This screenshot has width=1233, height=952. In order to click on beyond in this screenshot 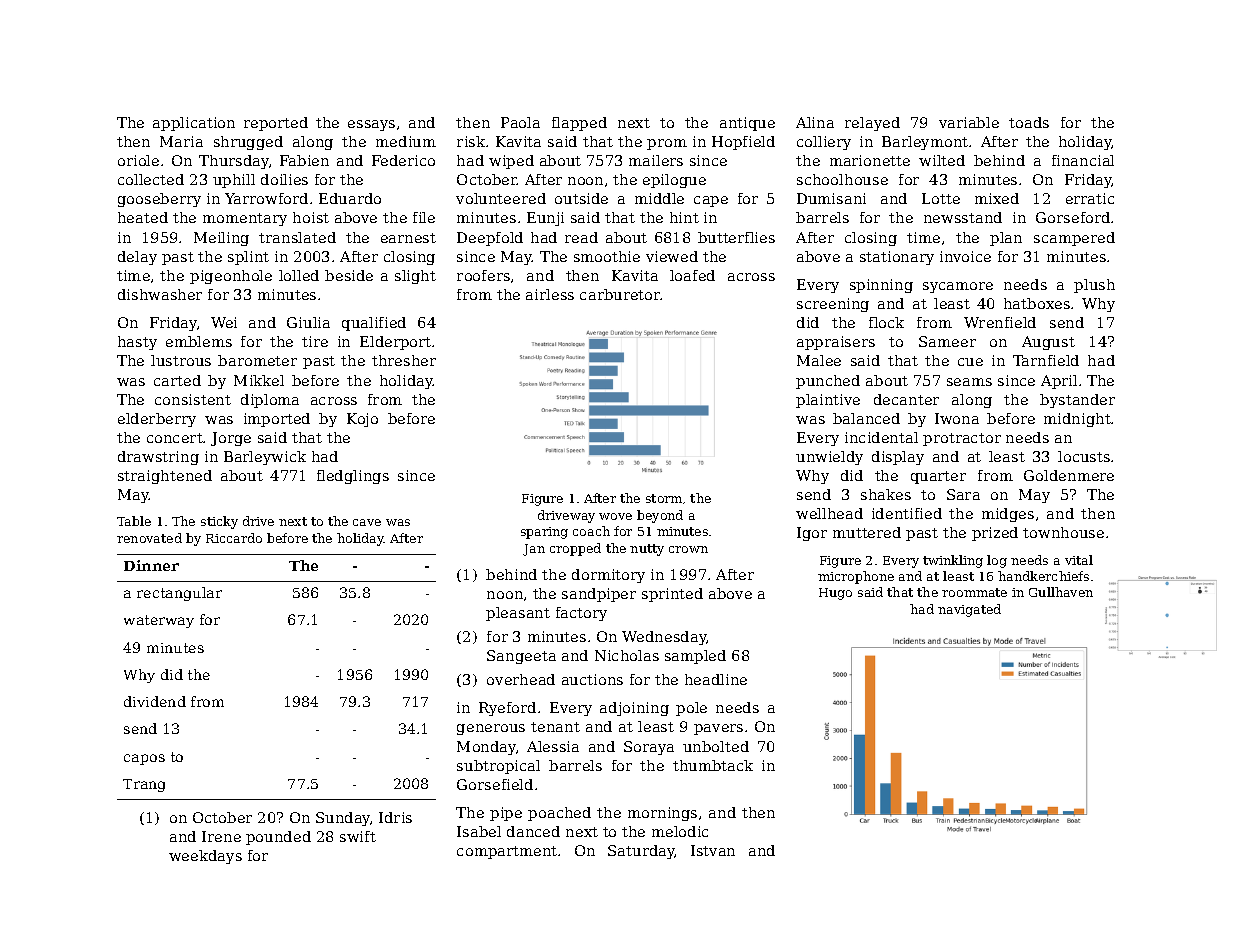, I will do `click(660, 516)`.
